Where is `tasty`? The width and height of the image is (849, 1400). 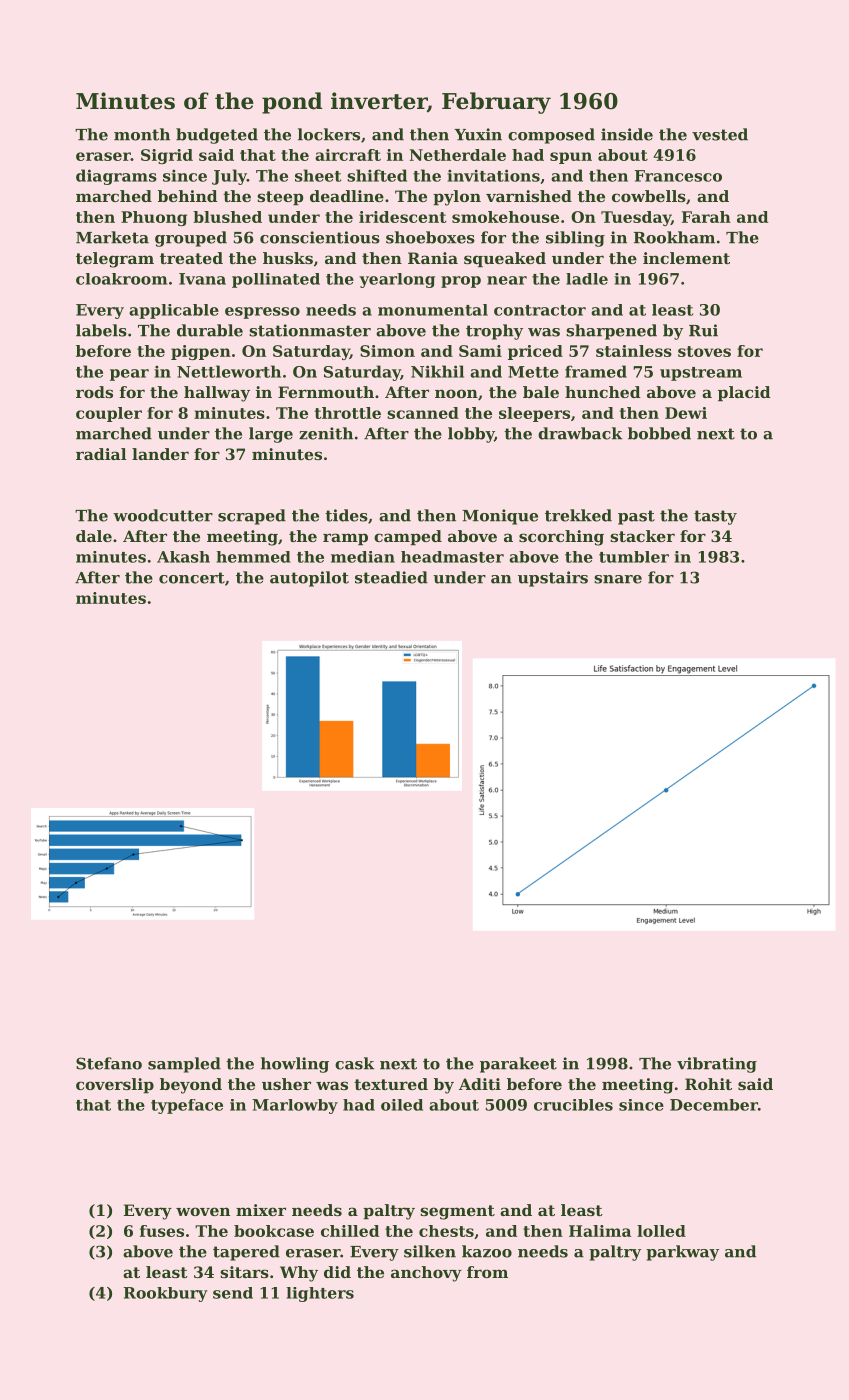
tasty is located at coordinates (715, 517).
